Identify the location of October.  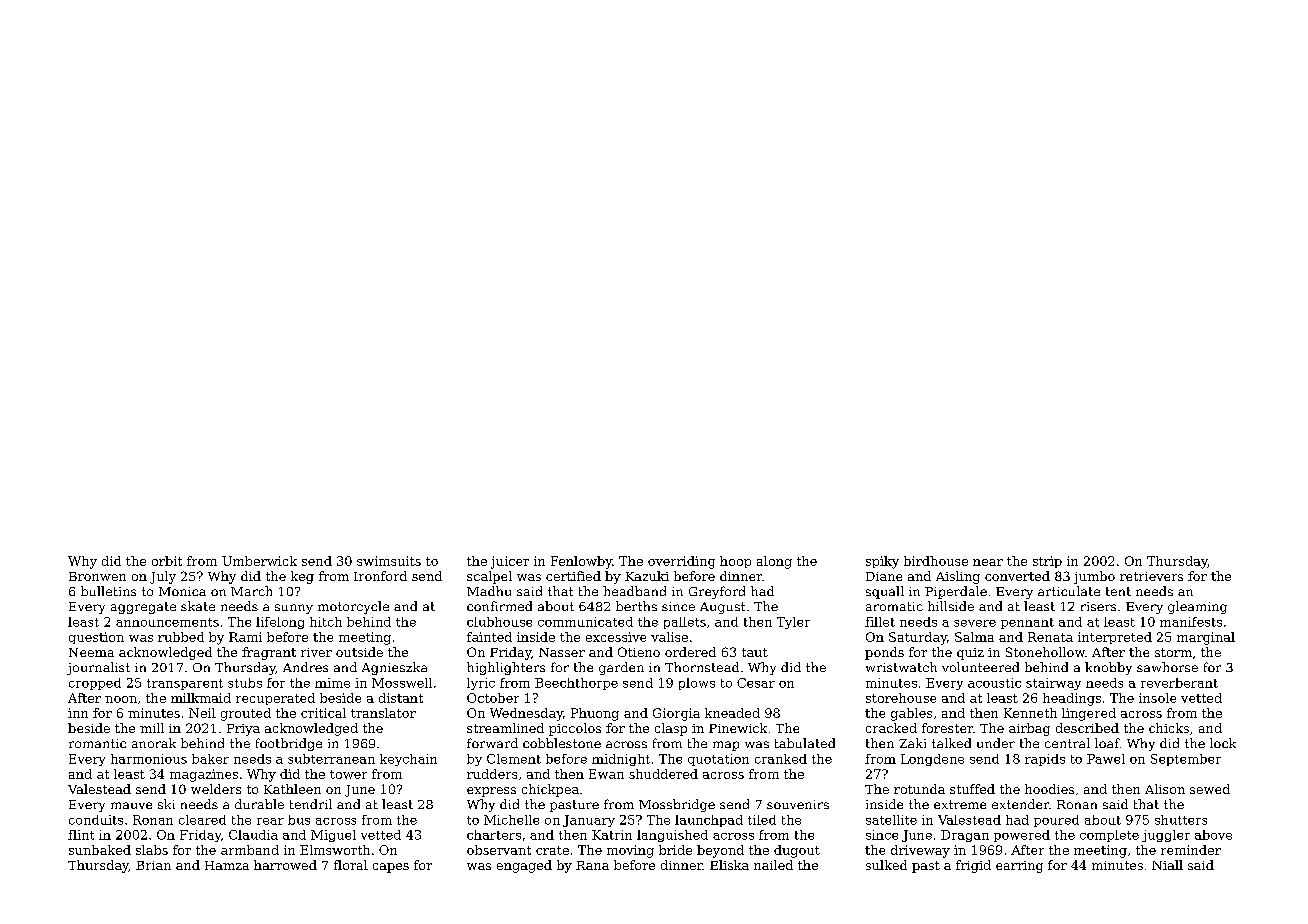
(493, 698).
